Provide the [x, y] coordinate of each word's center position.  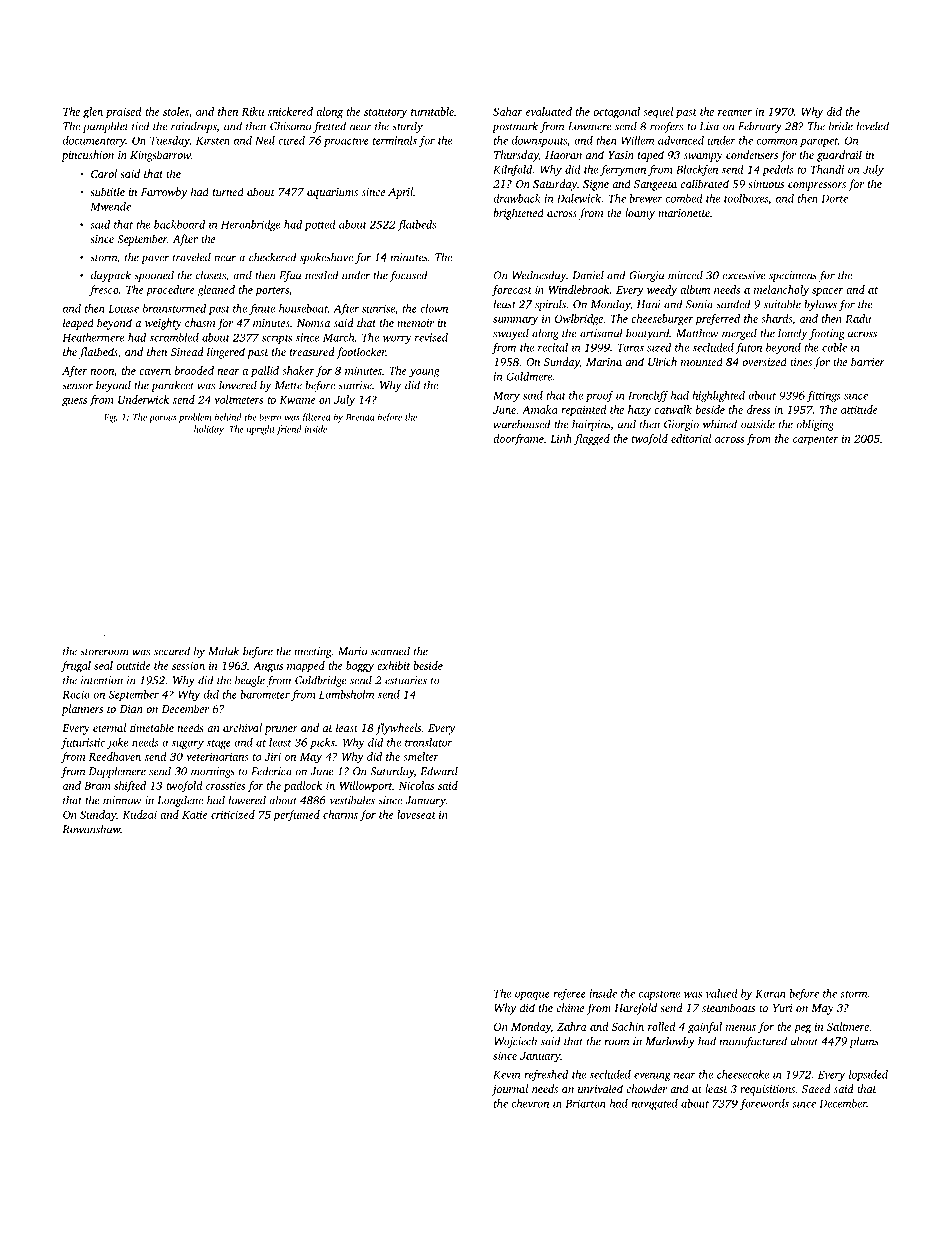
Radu [858, 318]
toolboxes [746, 198]
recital [553, 347]
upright [261, 430]
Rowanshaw [91, 829]
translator [428, 742]
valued [722, 993]
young [424, 373]
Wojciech [515, 1042]
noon [102, 372]
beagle [250, 681]
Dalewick [579, 198]
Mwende [110, 206]
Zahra [571, 1026]
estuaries [406, 680]
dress [758, 409]
